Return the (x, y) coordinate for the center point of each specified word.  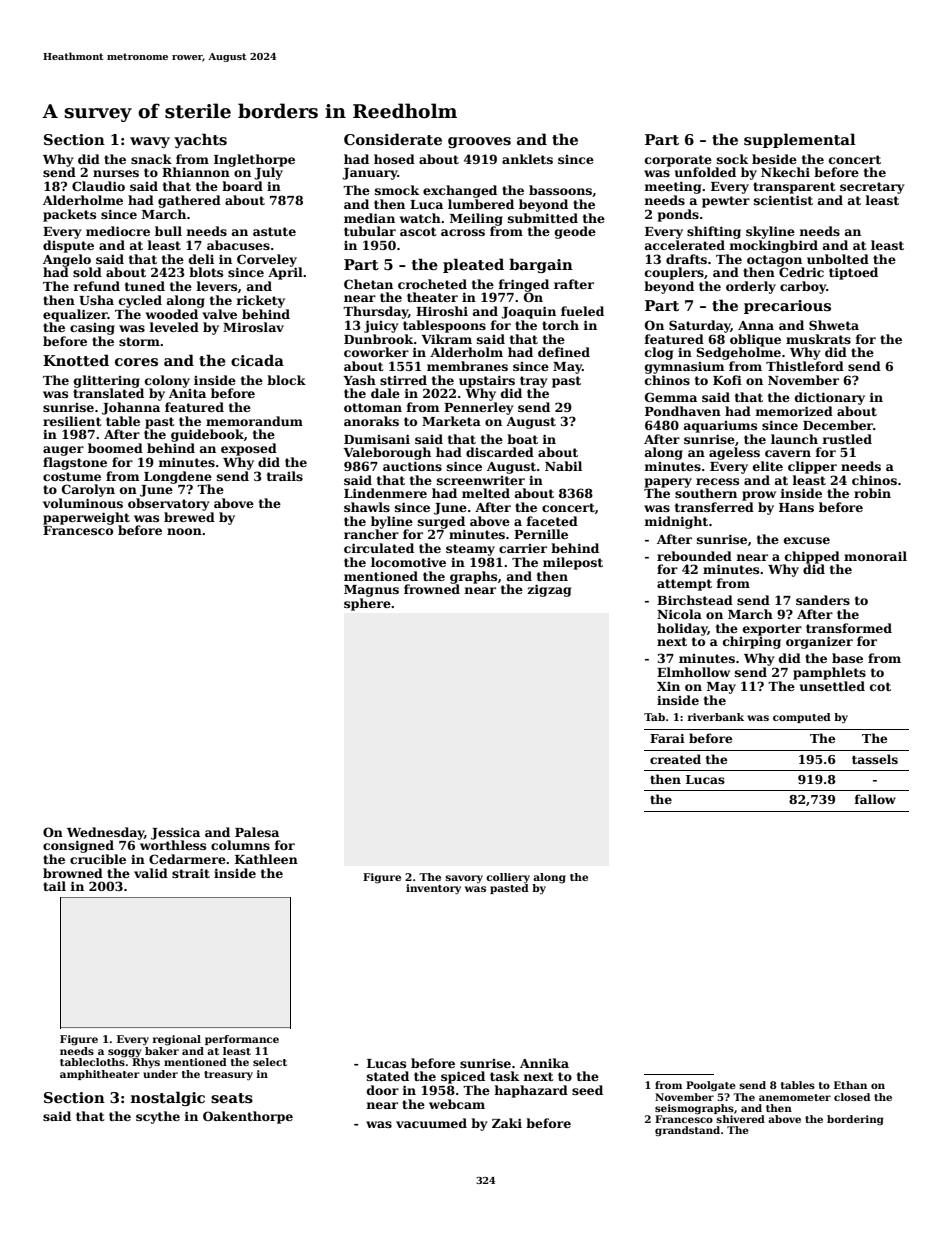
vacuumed (431, 1123)
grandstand (687, 1131)
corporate (678, 161)
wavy (150, 142)
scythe (158, 1117)
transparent (794, 188)
